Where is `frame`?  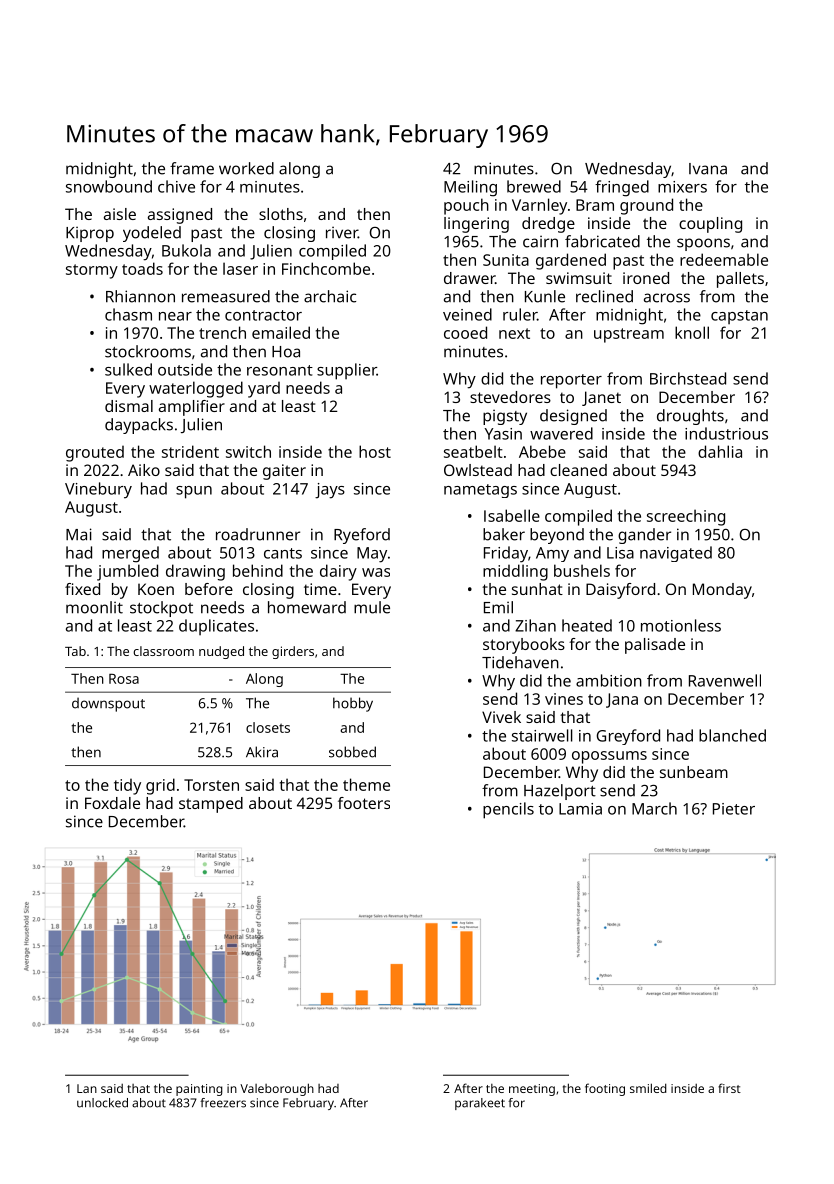
frame is located at coordinates (192, 168).
